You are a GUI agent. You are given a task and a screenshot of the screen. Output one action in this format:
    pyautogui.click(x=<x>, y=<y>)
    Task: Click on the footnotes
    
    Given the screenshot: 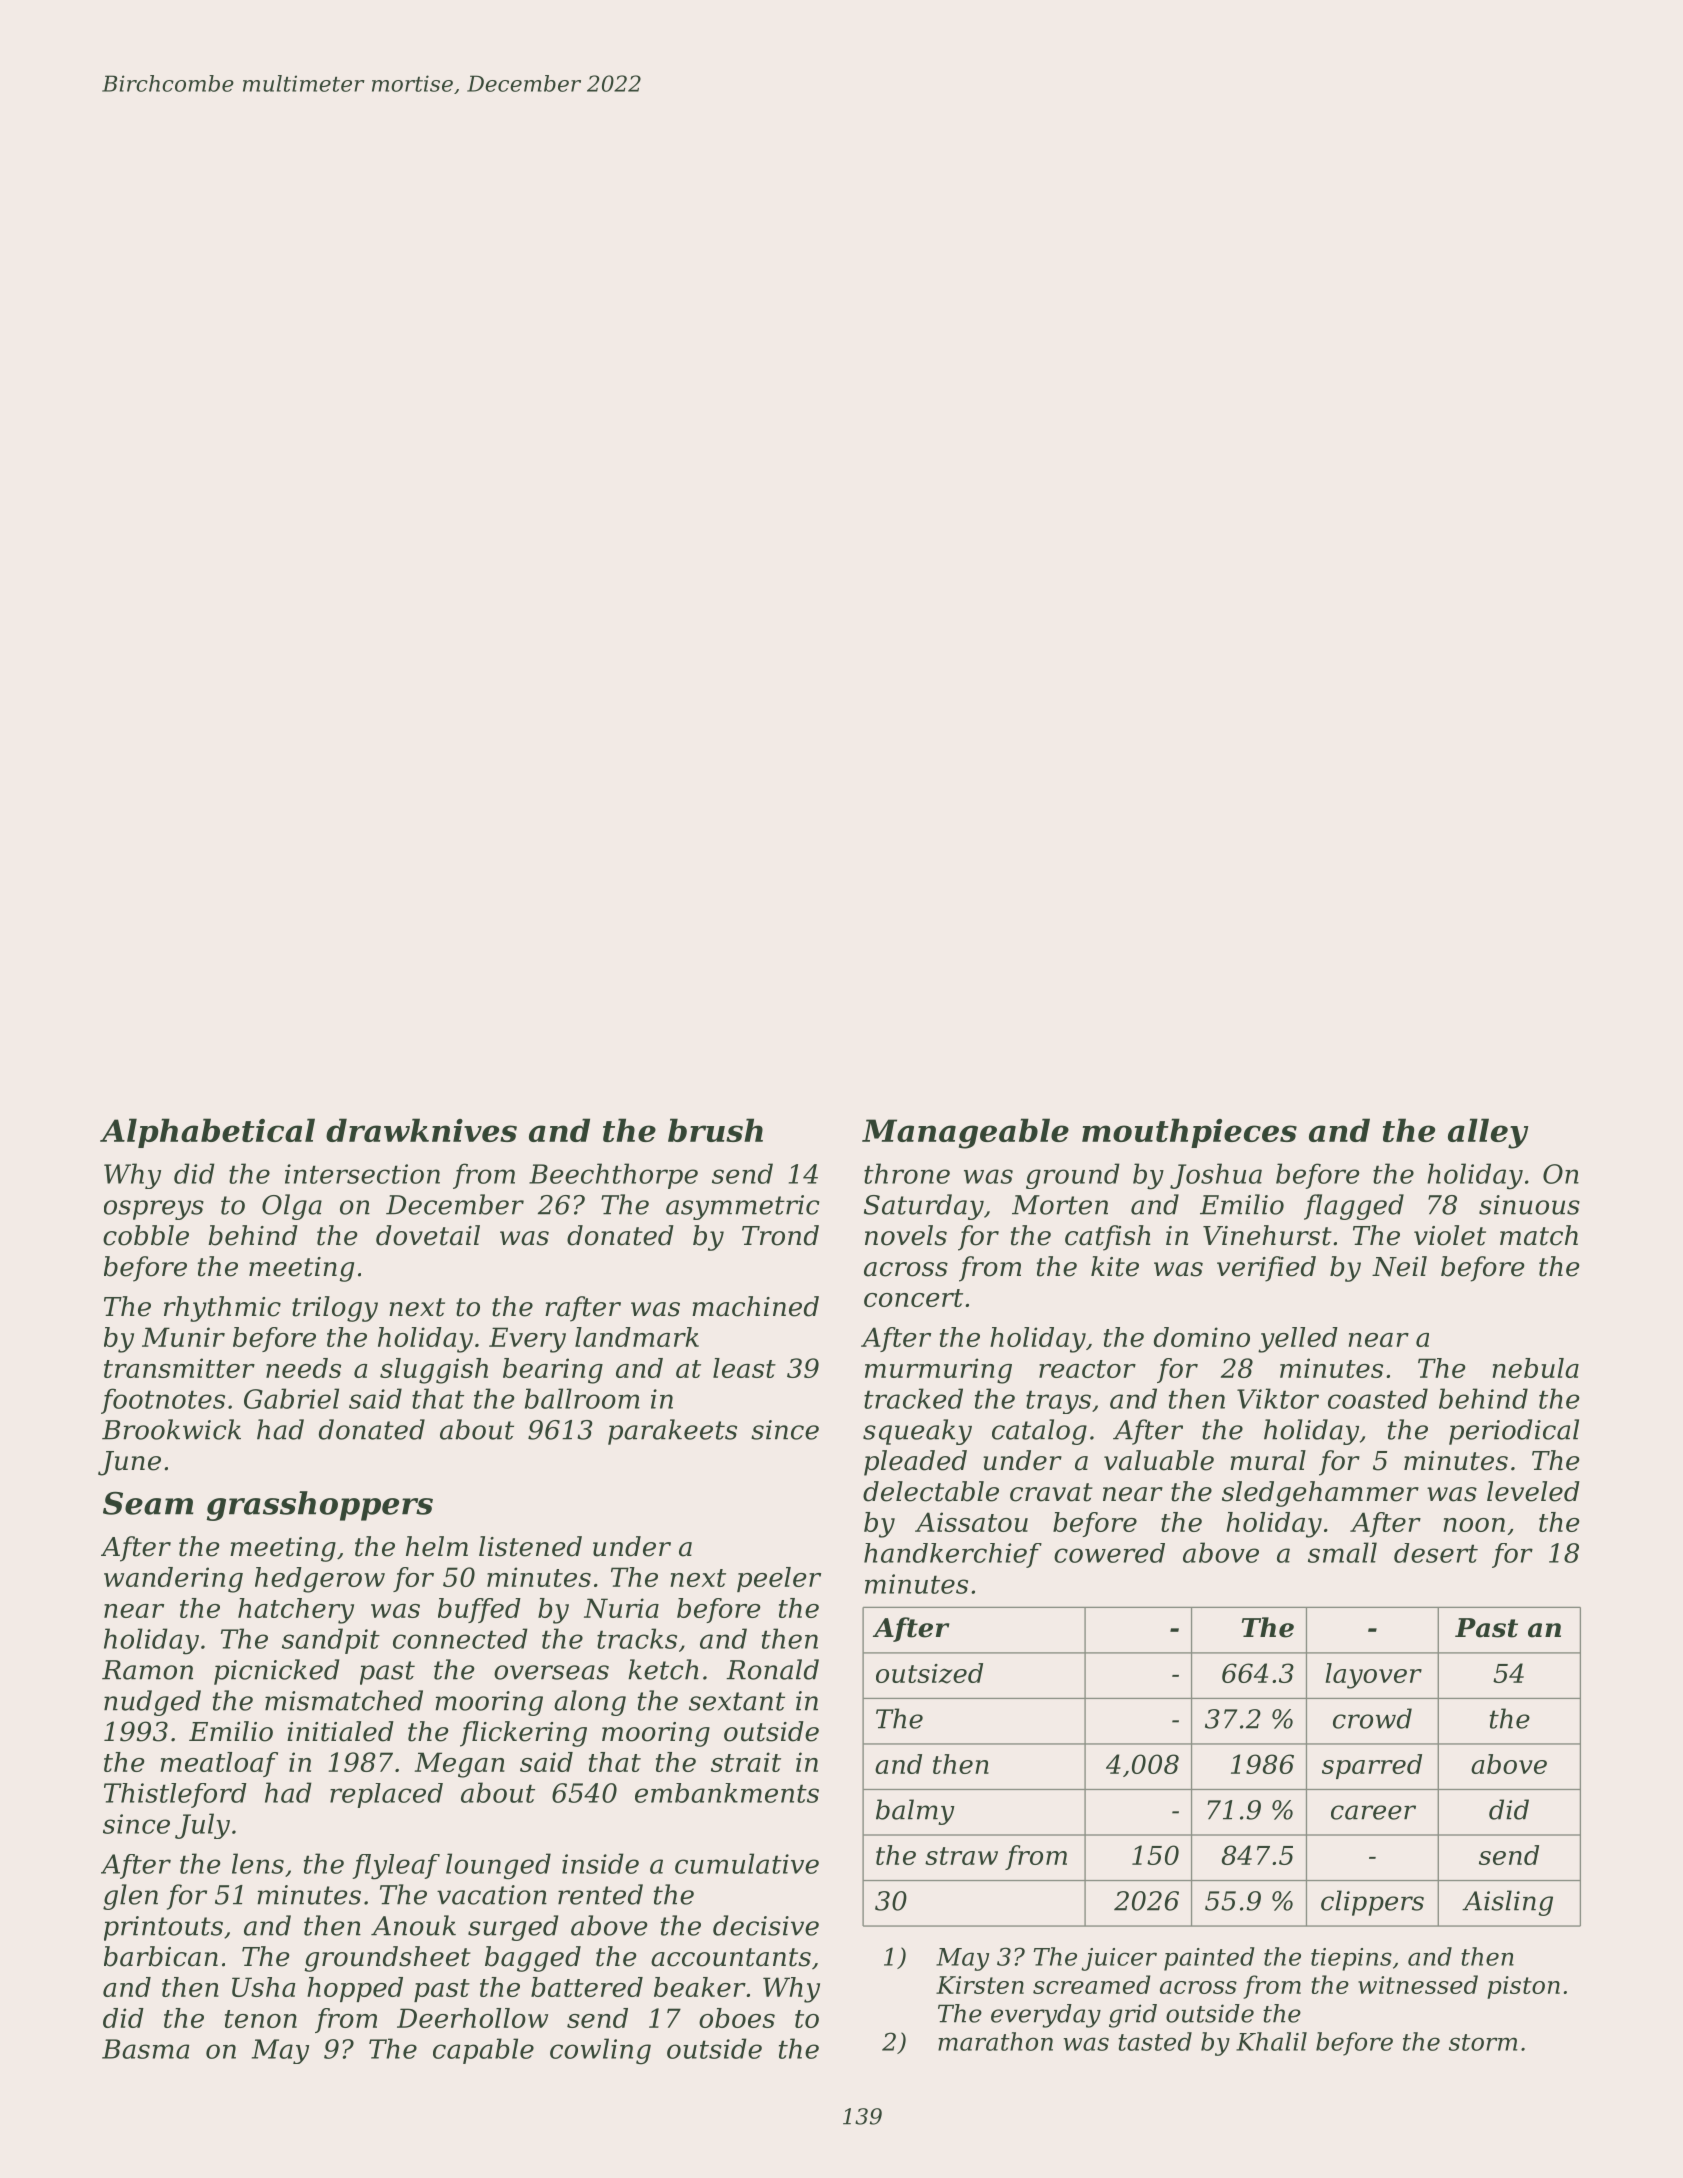 What is the action you would take?
    pyautogui.click(x=163, y=1401)
